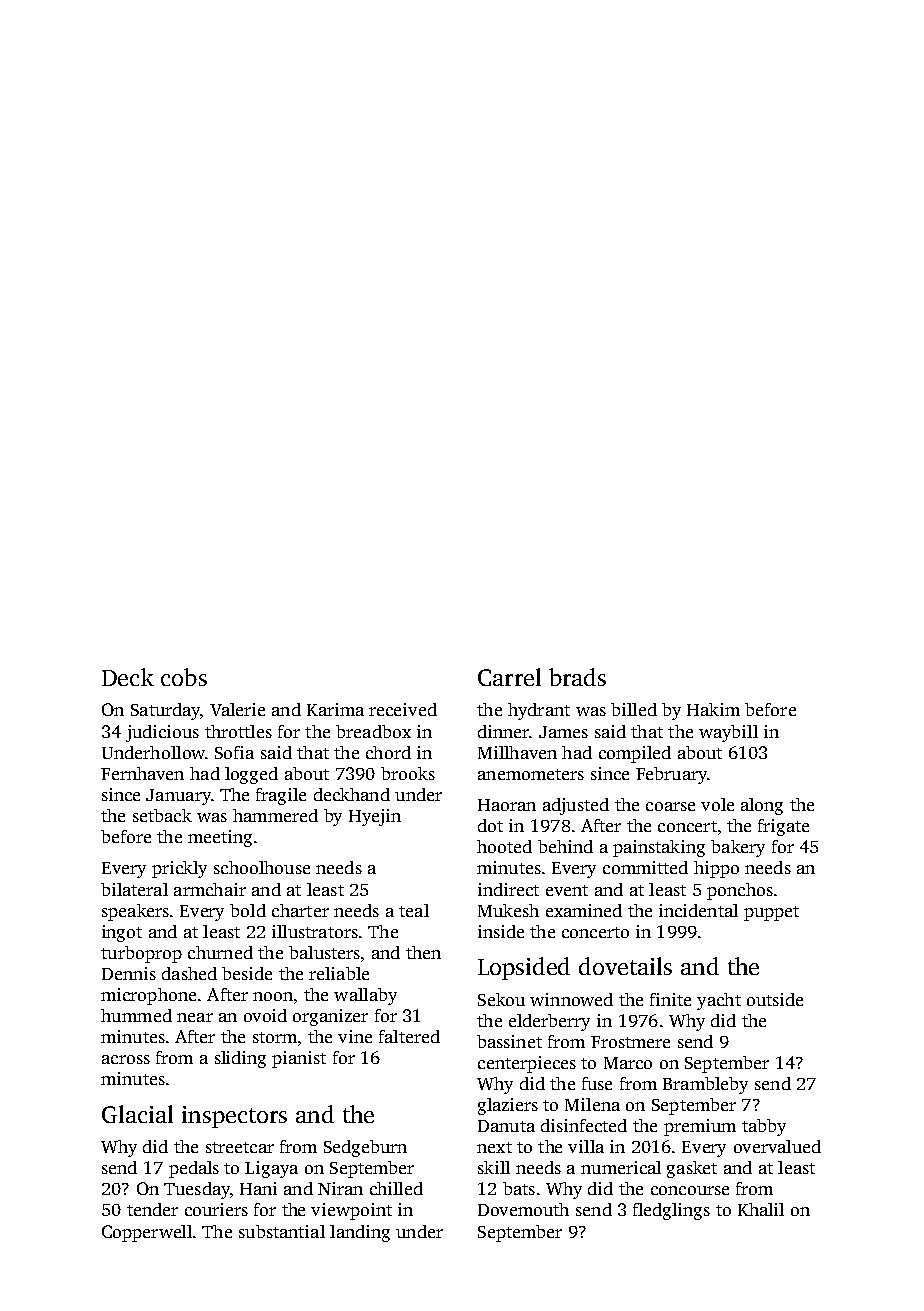 Image resolution: width=924 pixels, height=1311 pixels. Describe the element at coordinates (282, 1231) in the image. I see `substantial` at that location.
